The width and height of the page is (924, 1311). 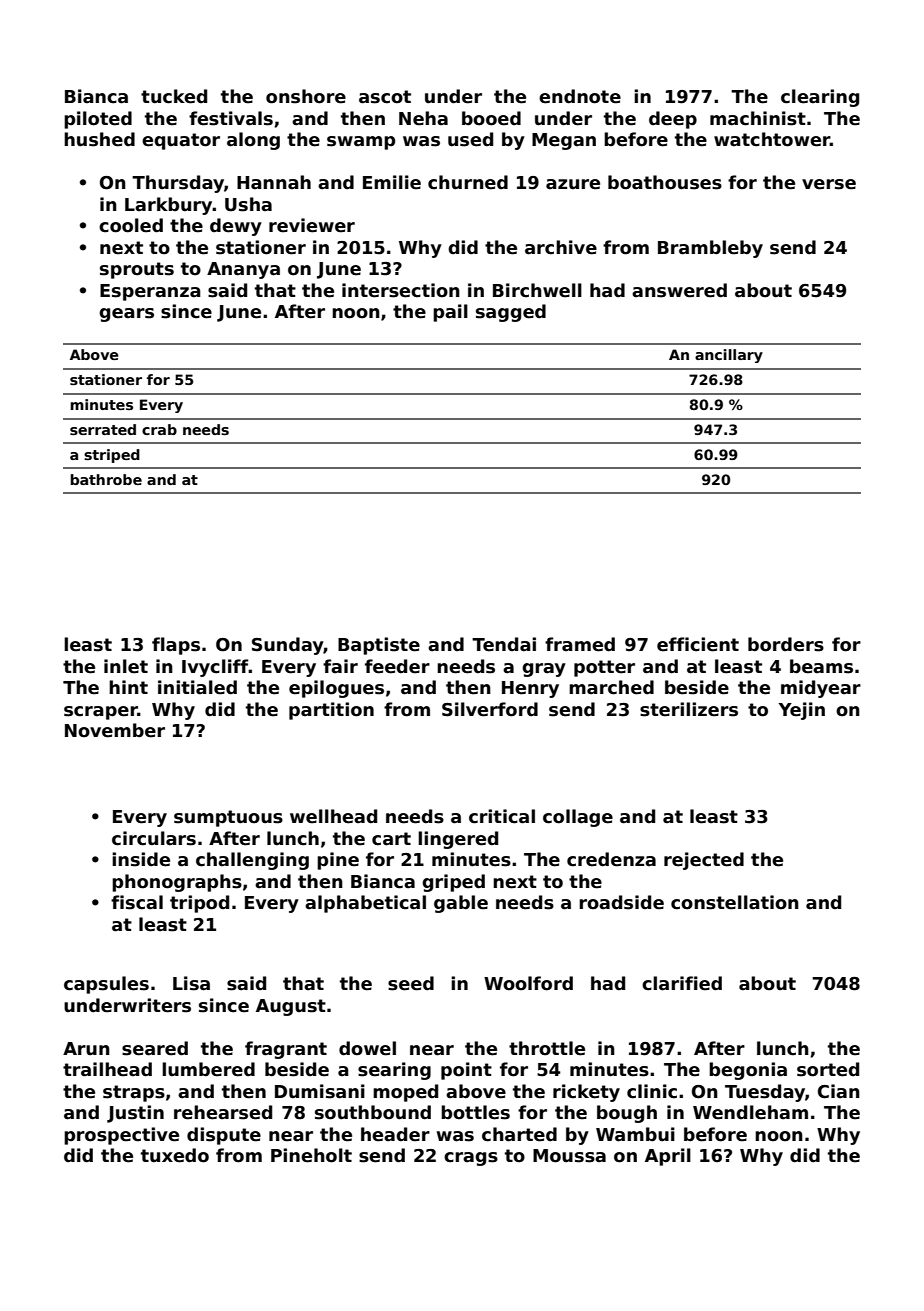 What do you see at coordinates (735, 902) in the page?
I see `constellation` at bounding box center [735, 902].
